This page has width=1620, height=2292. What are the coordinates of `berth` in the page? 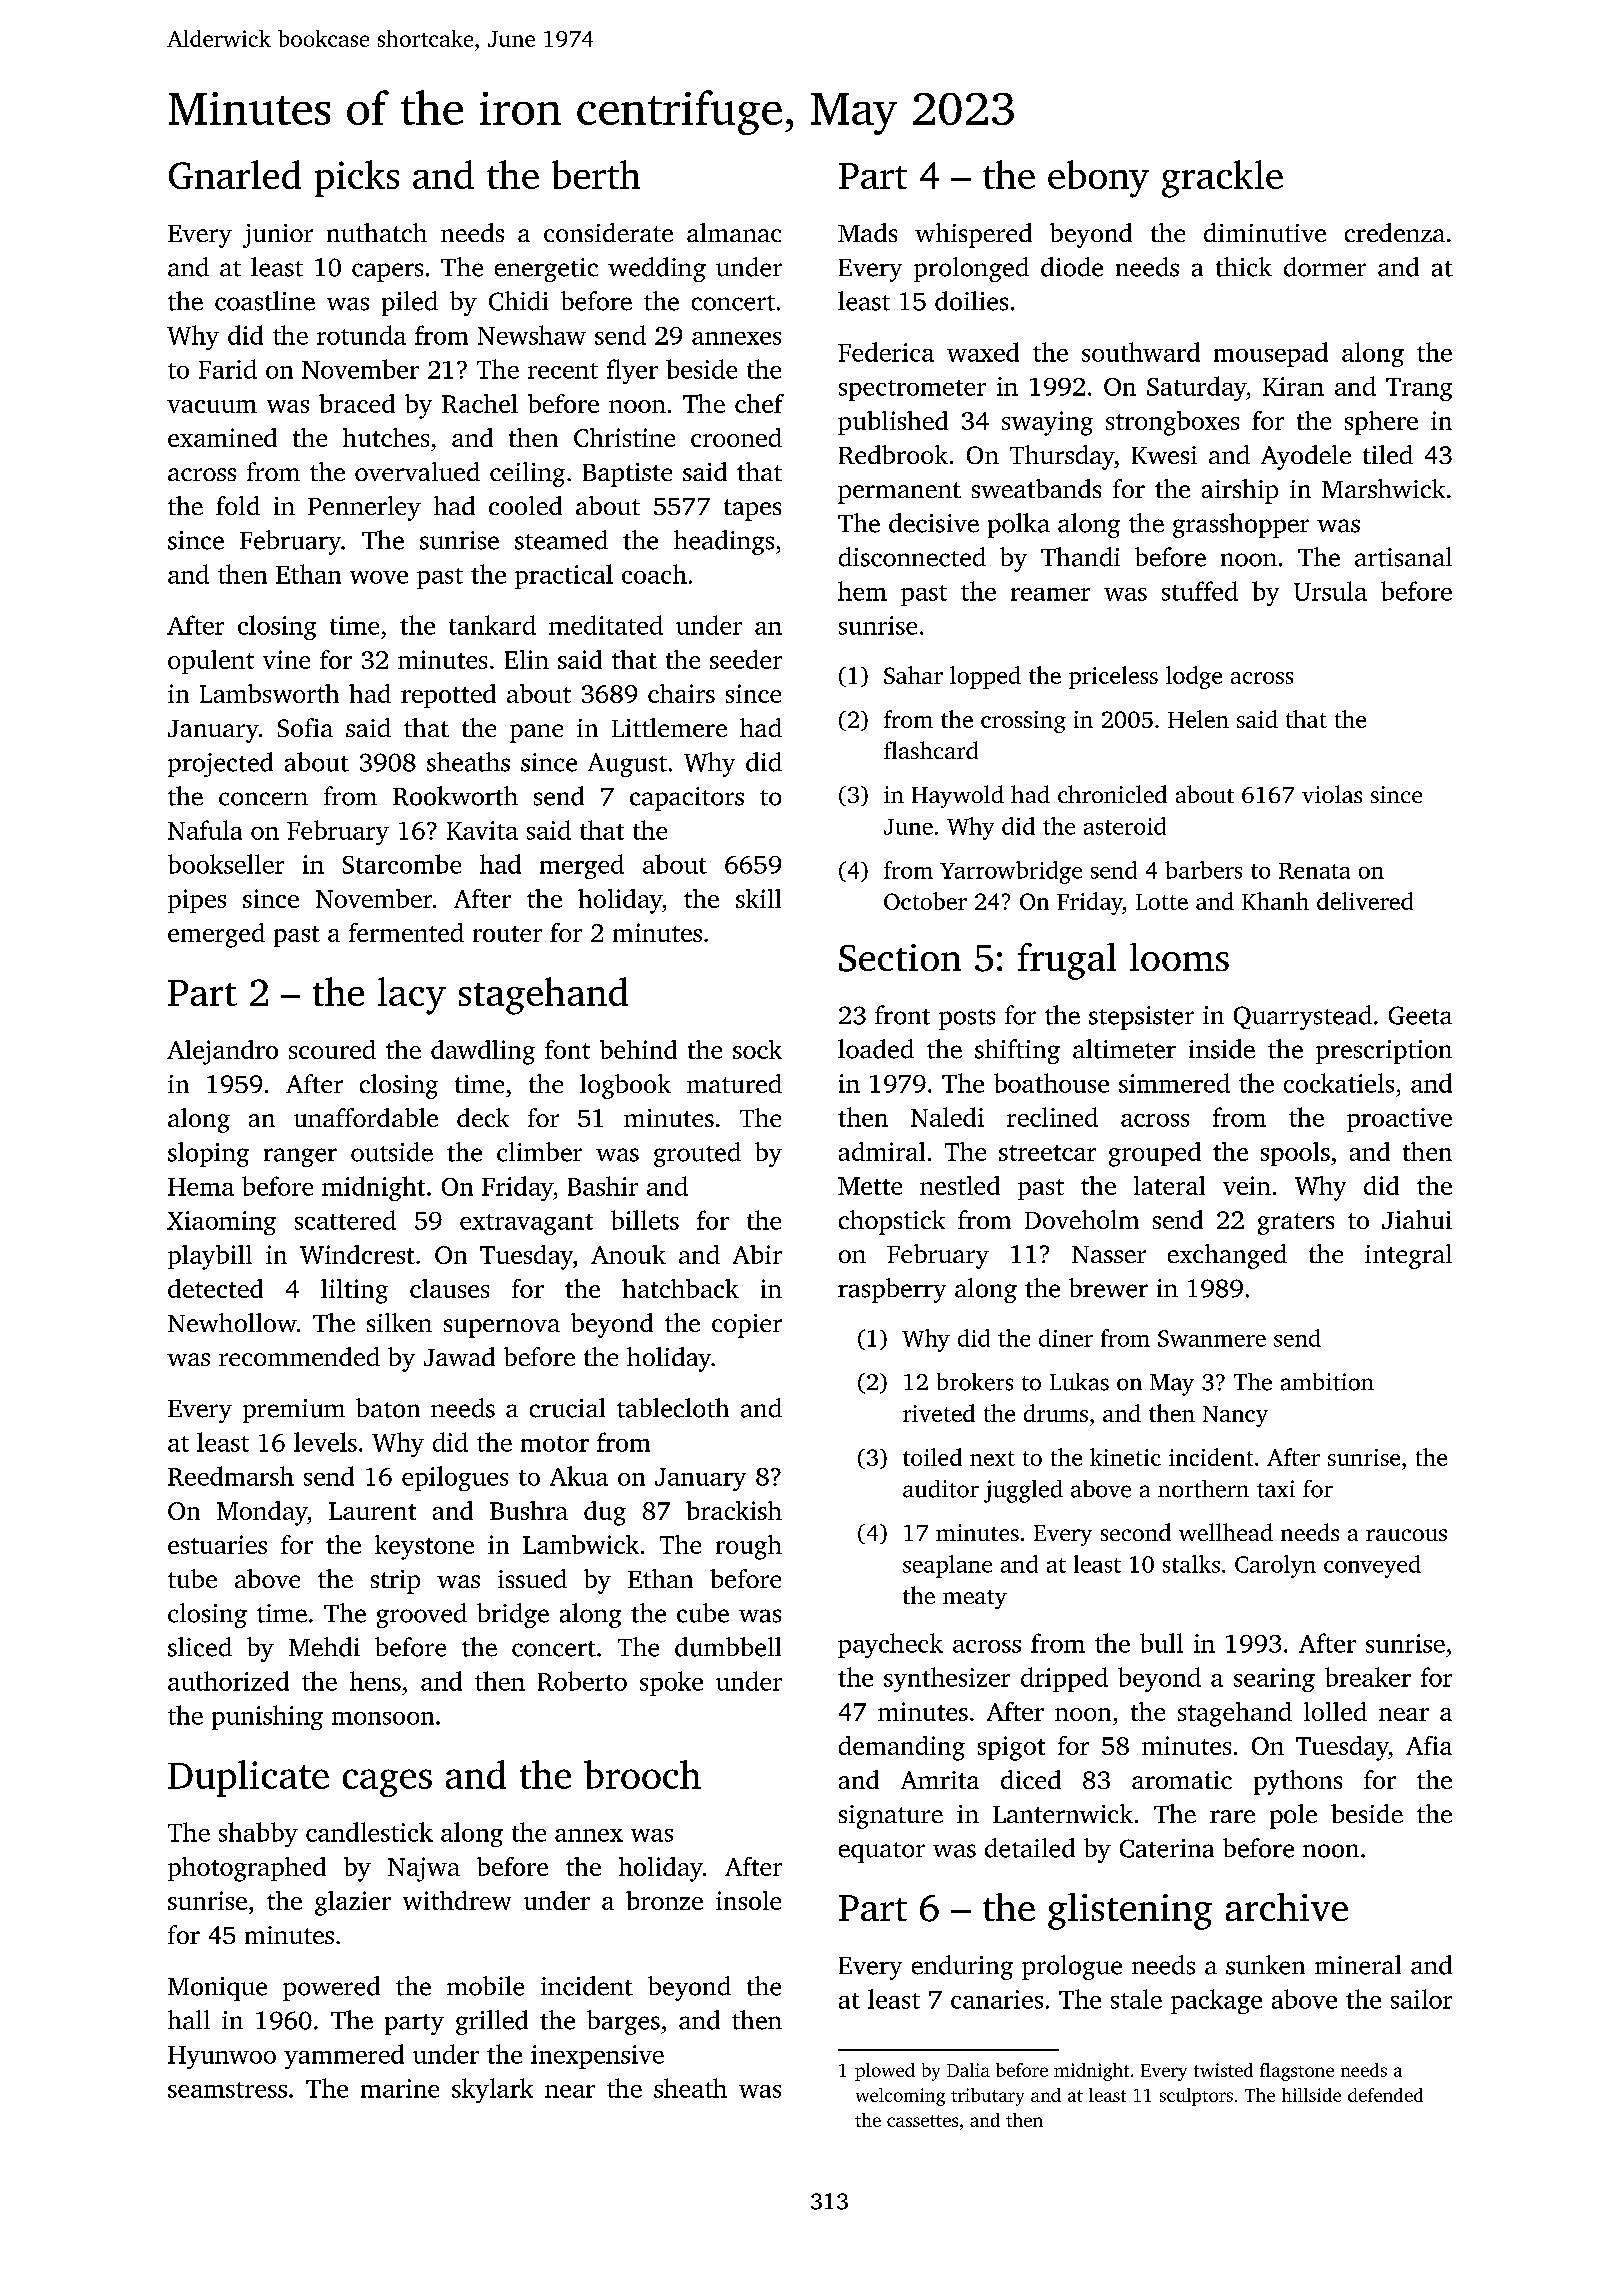 It's located at (596, 174).
